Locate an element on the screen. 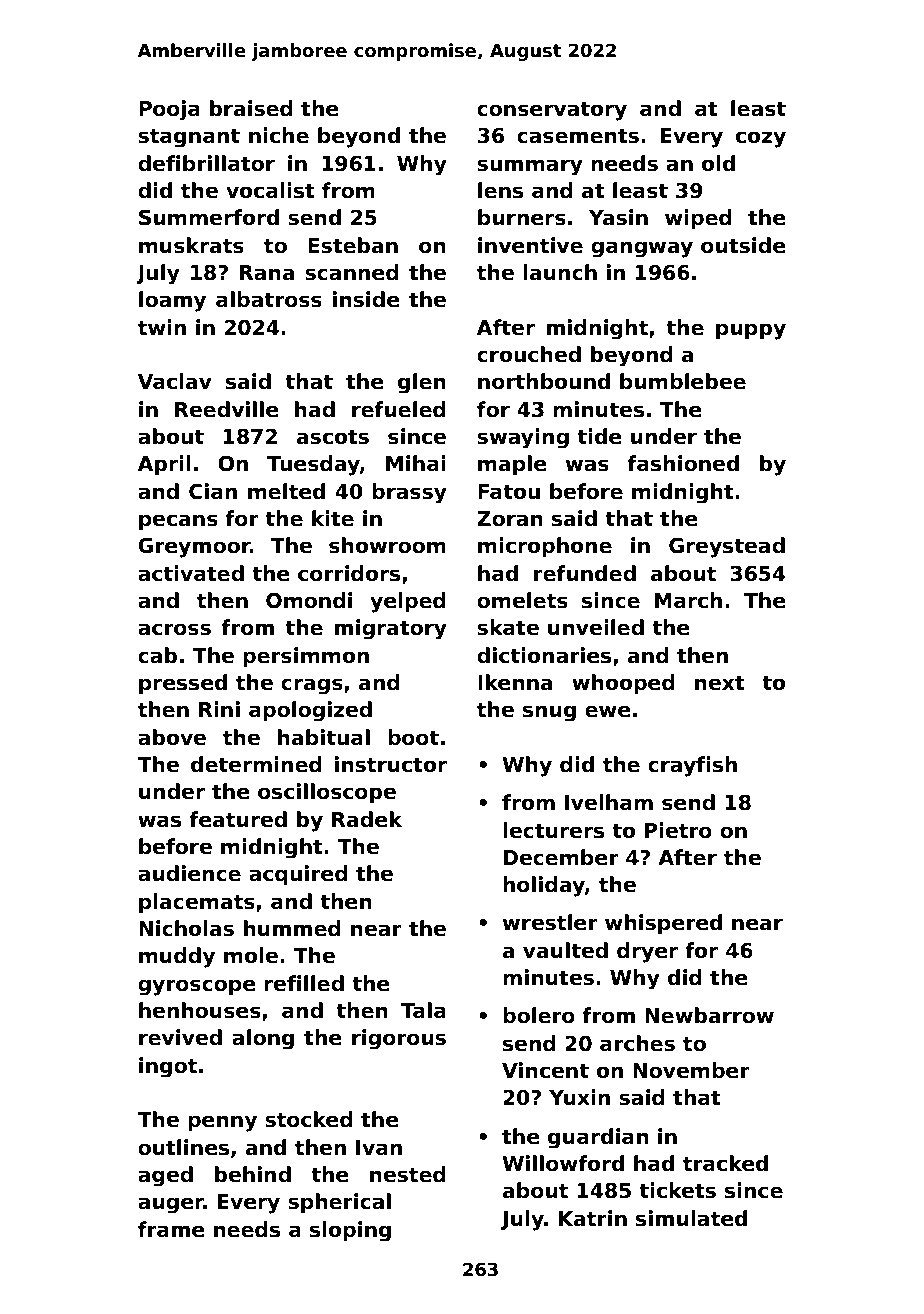 The image size is (924, 1314). snug is located at coordinates (549, 713).
